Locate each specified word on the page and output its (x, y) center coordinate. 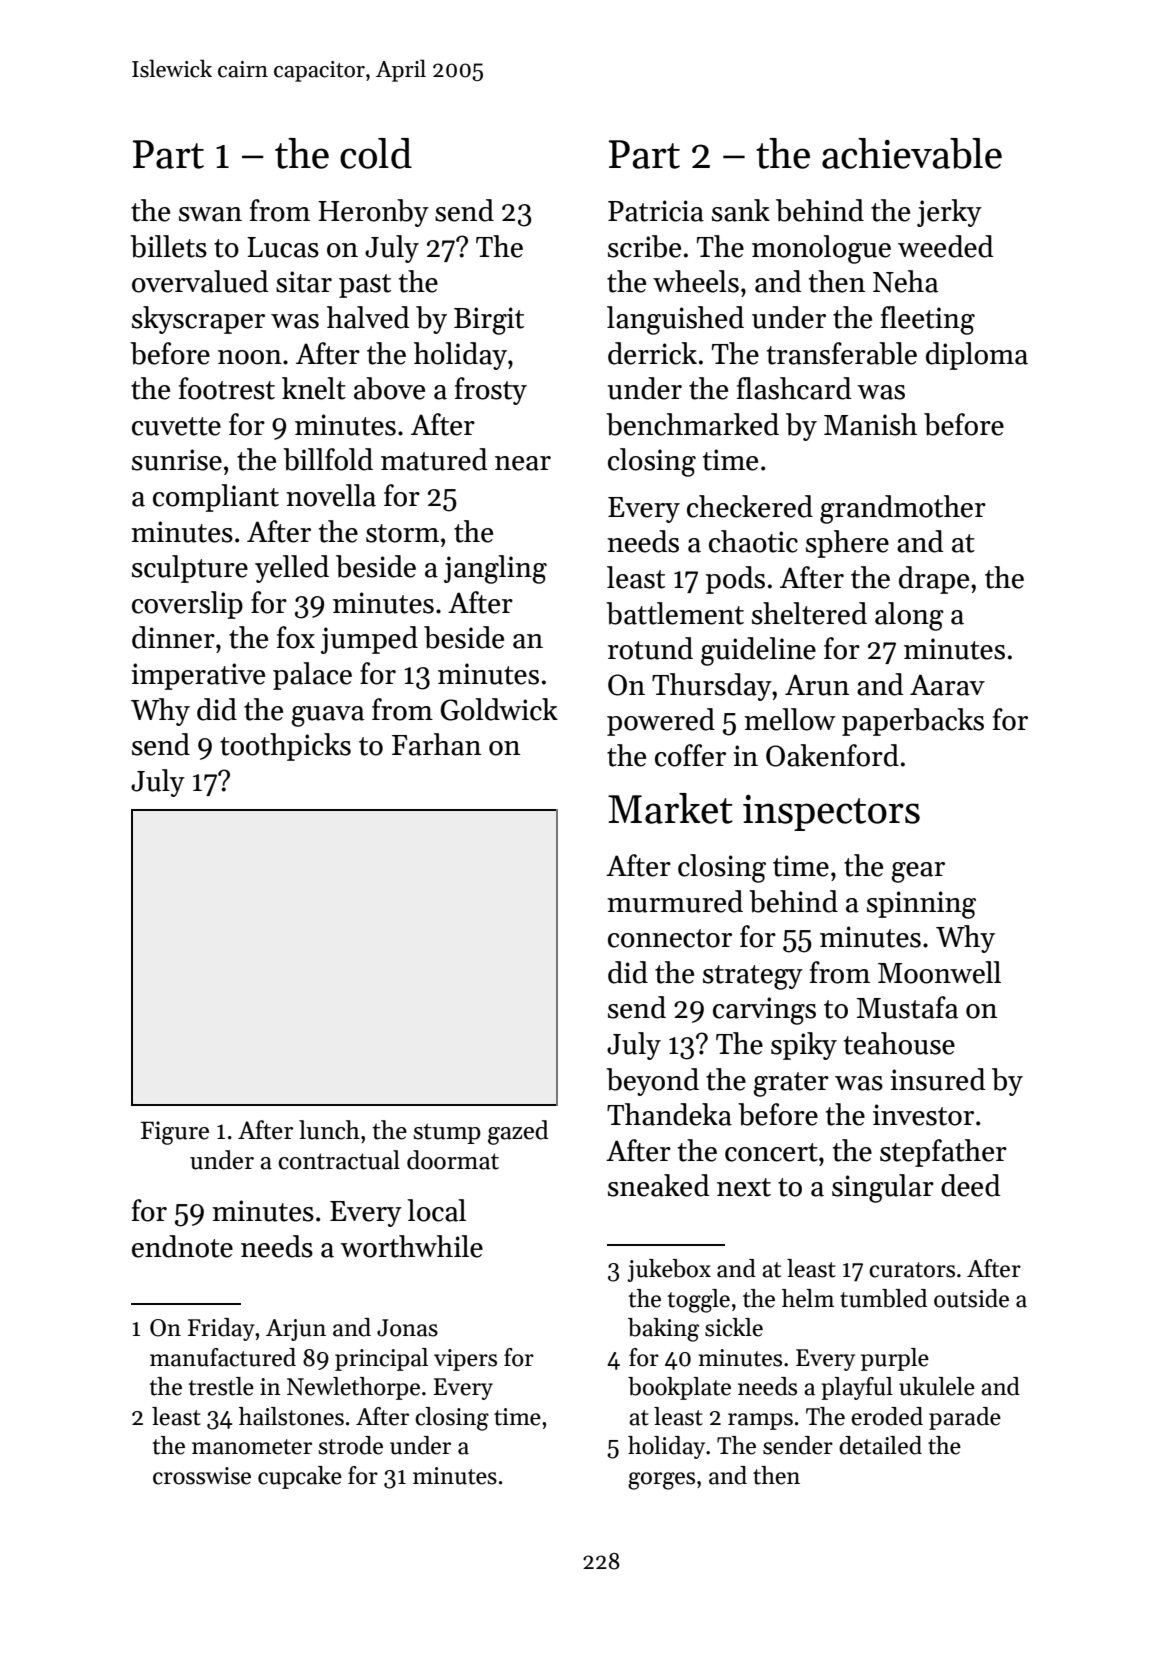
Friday (221, 1329)
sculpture (190, 569)
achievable (912, 153)
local (437, 1210)
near (523, 463)
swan (210, 214)
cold (376, 153)
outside (971, 1298)
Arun (817, 685)
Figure (175, 1133)
